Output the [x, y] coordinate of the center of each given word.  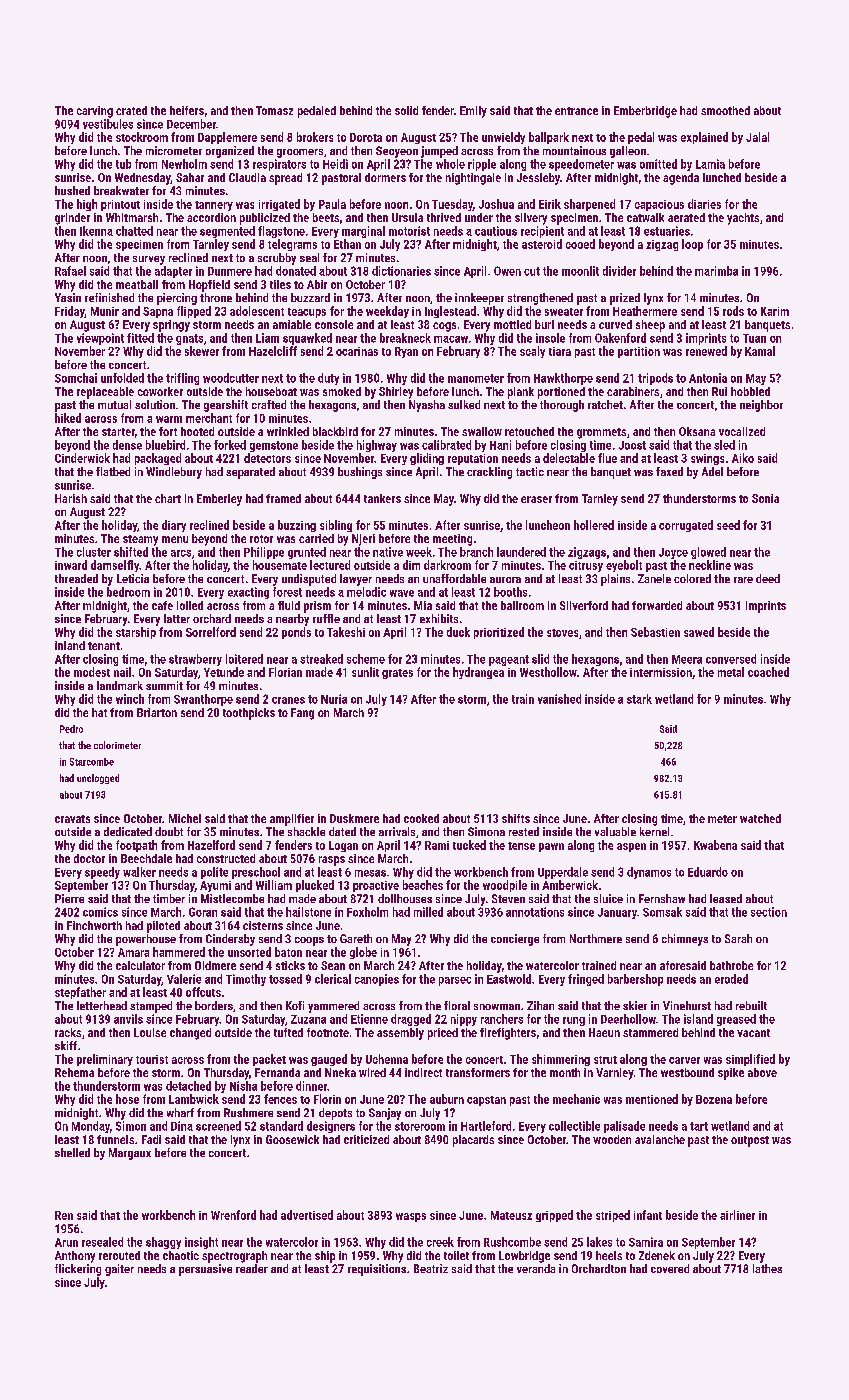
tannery [214, 206]
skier [635, 1005]
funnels [115, 1139]
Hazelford [211, 845]
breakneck [405, 338]
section [769, 912]
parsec [455, 981]
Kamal [760, 351]
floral [457, 1005]
